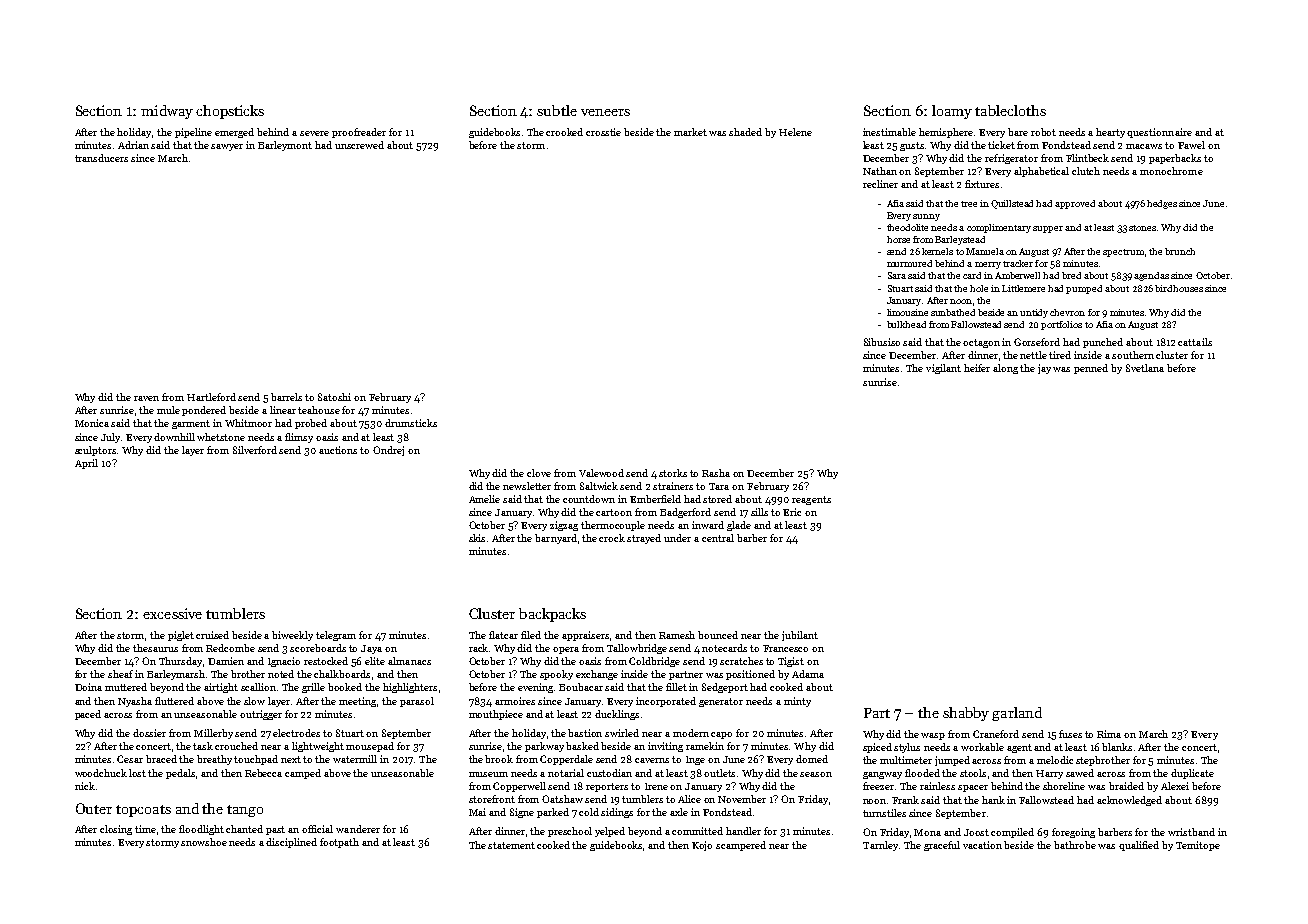 Image resolution: width=1308 pixels, height=924 pixels. Describe the element at coordinates (1017, 714) in the screenshot. I see `garland` at that location.
